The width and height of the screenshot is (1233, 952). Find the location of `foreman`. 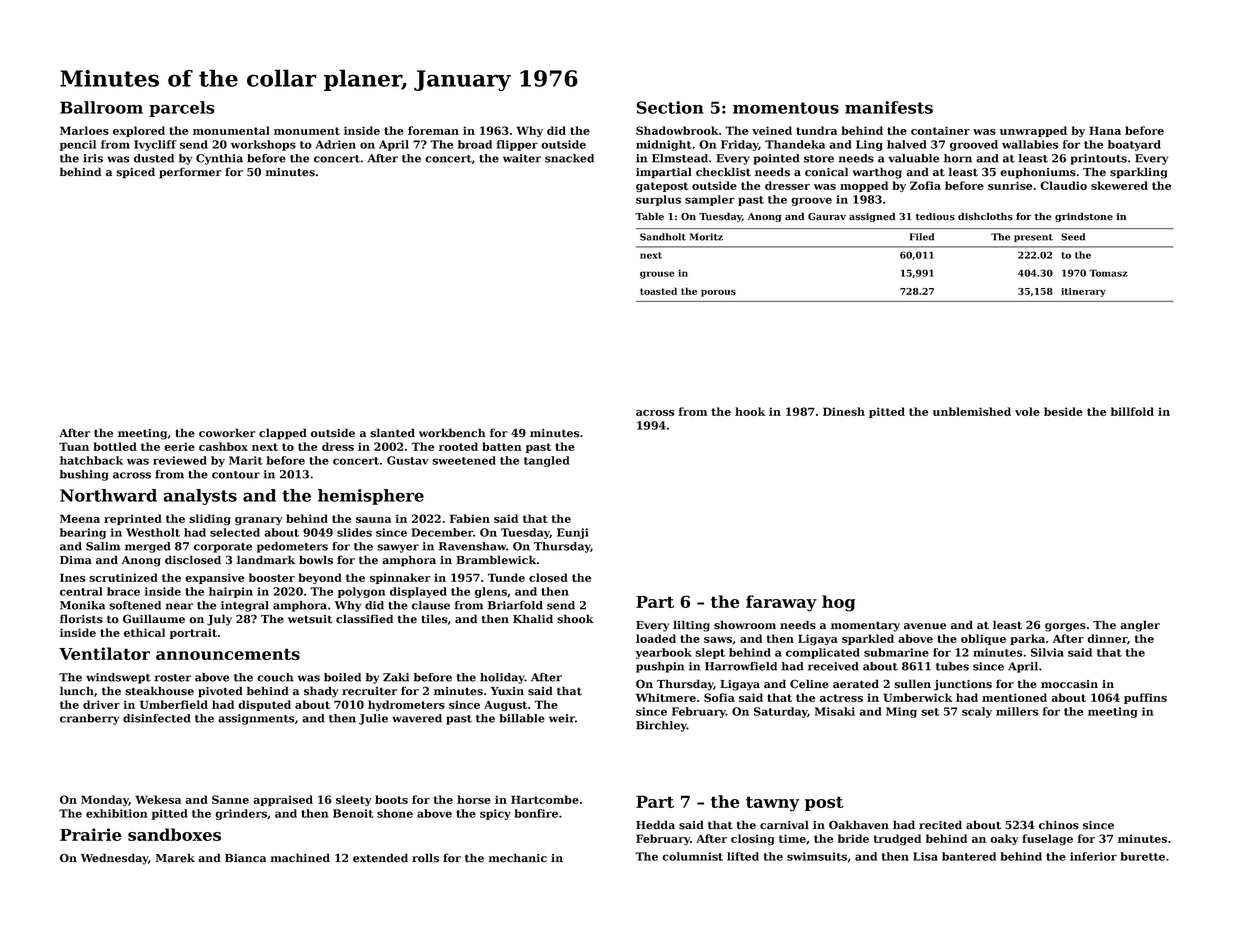

foreman is located at coordinates (433, 130).
